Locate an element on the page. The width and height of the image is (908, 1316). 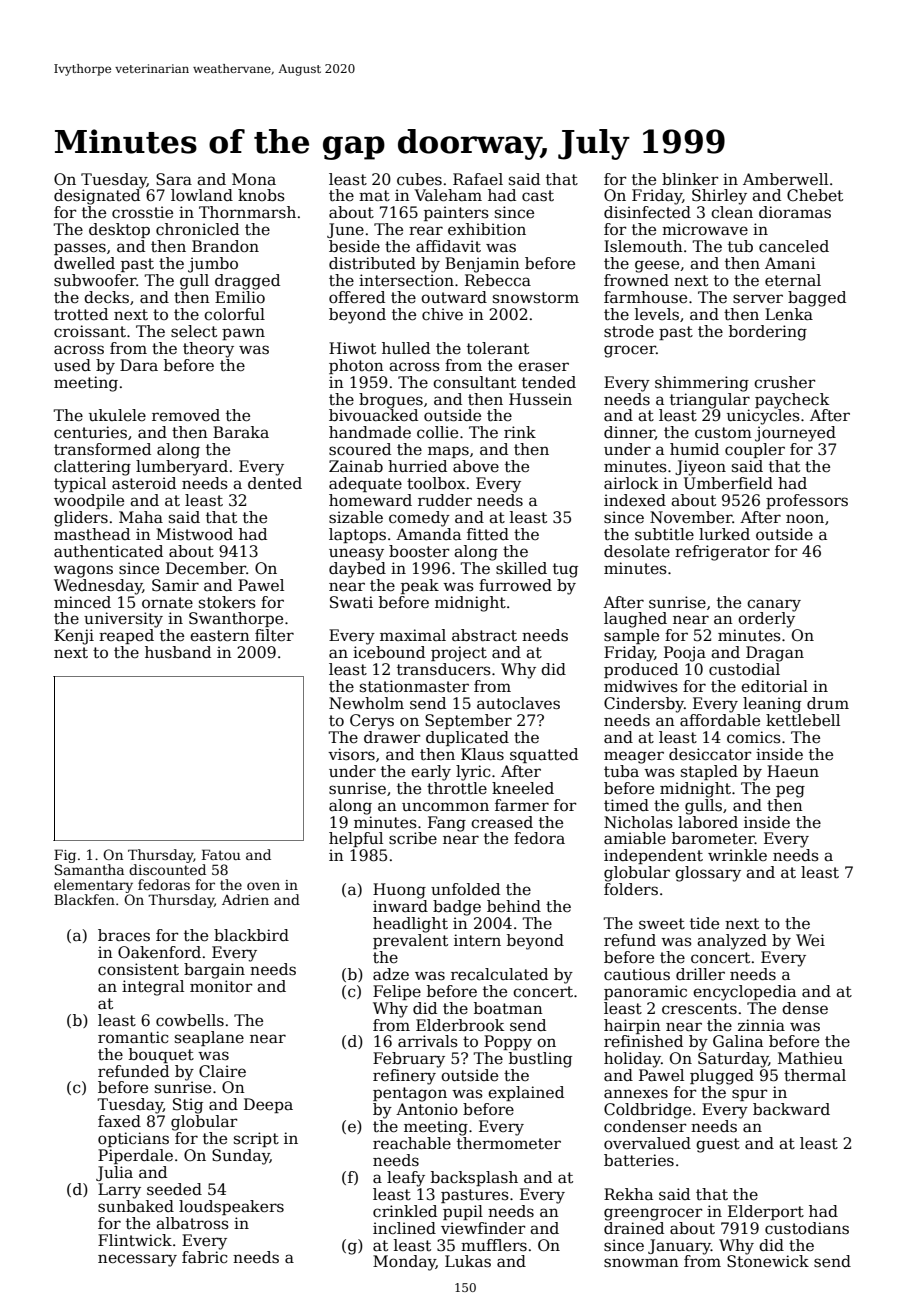
Islemouth is located at coordinates (643, 246).
